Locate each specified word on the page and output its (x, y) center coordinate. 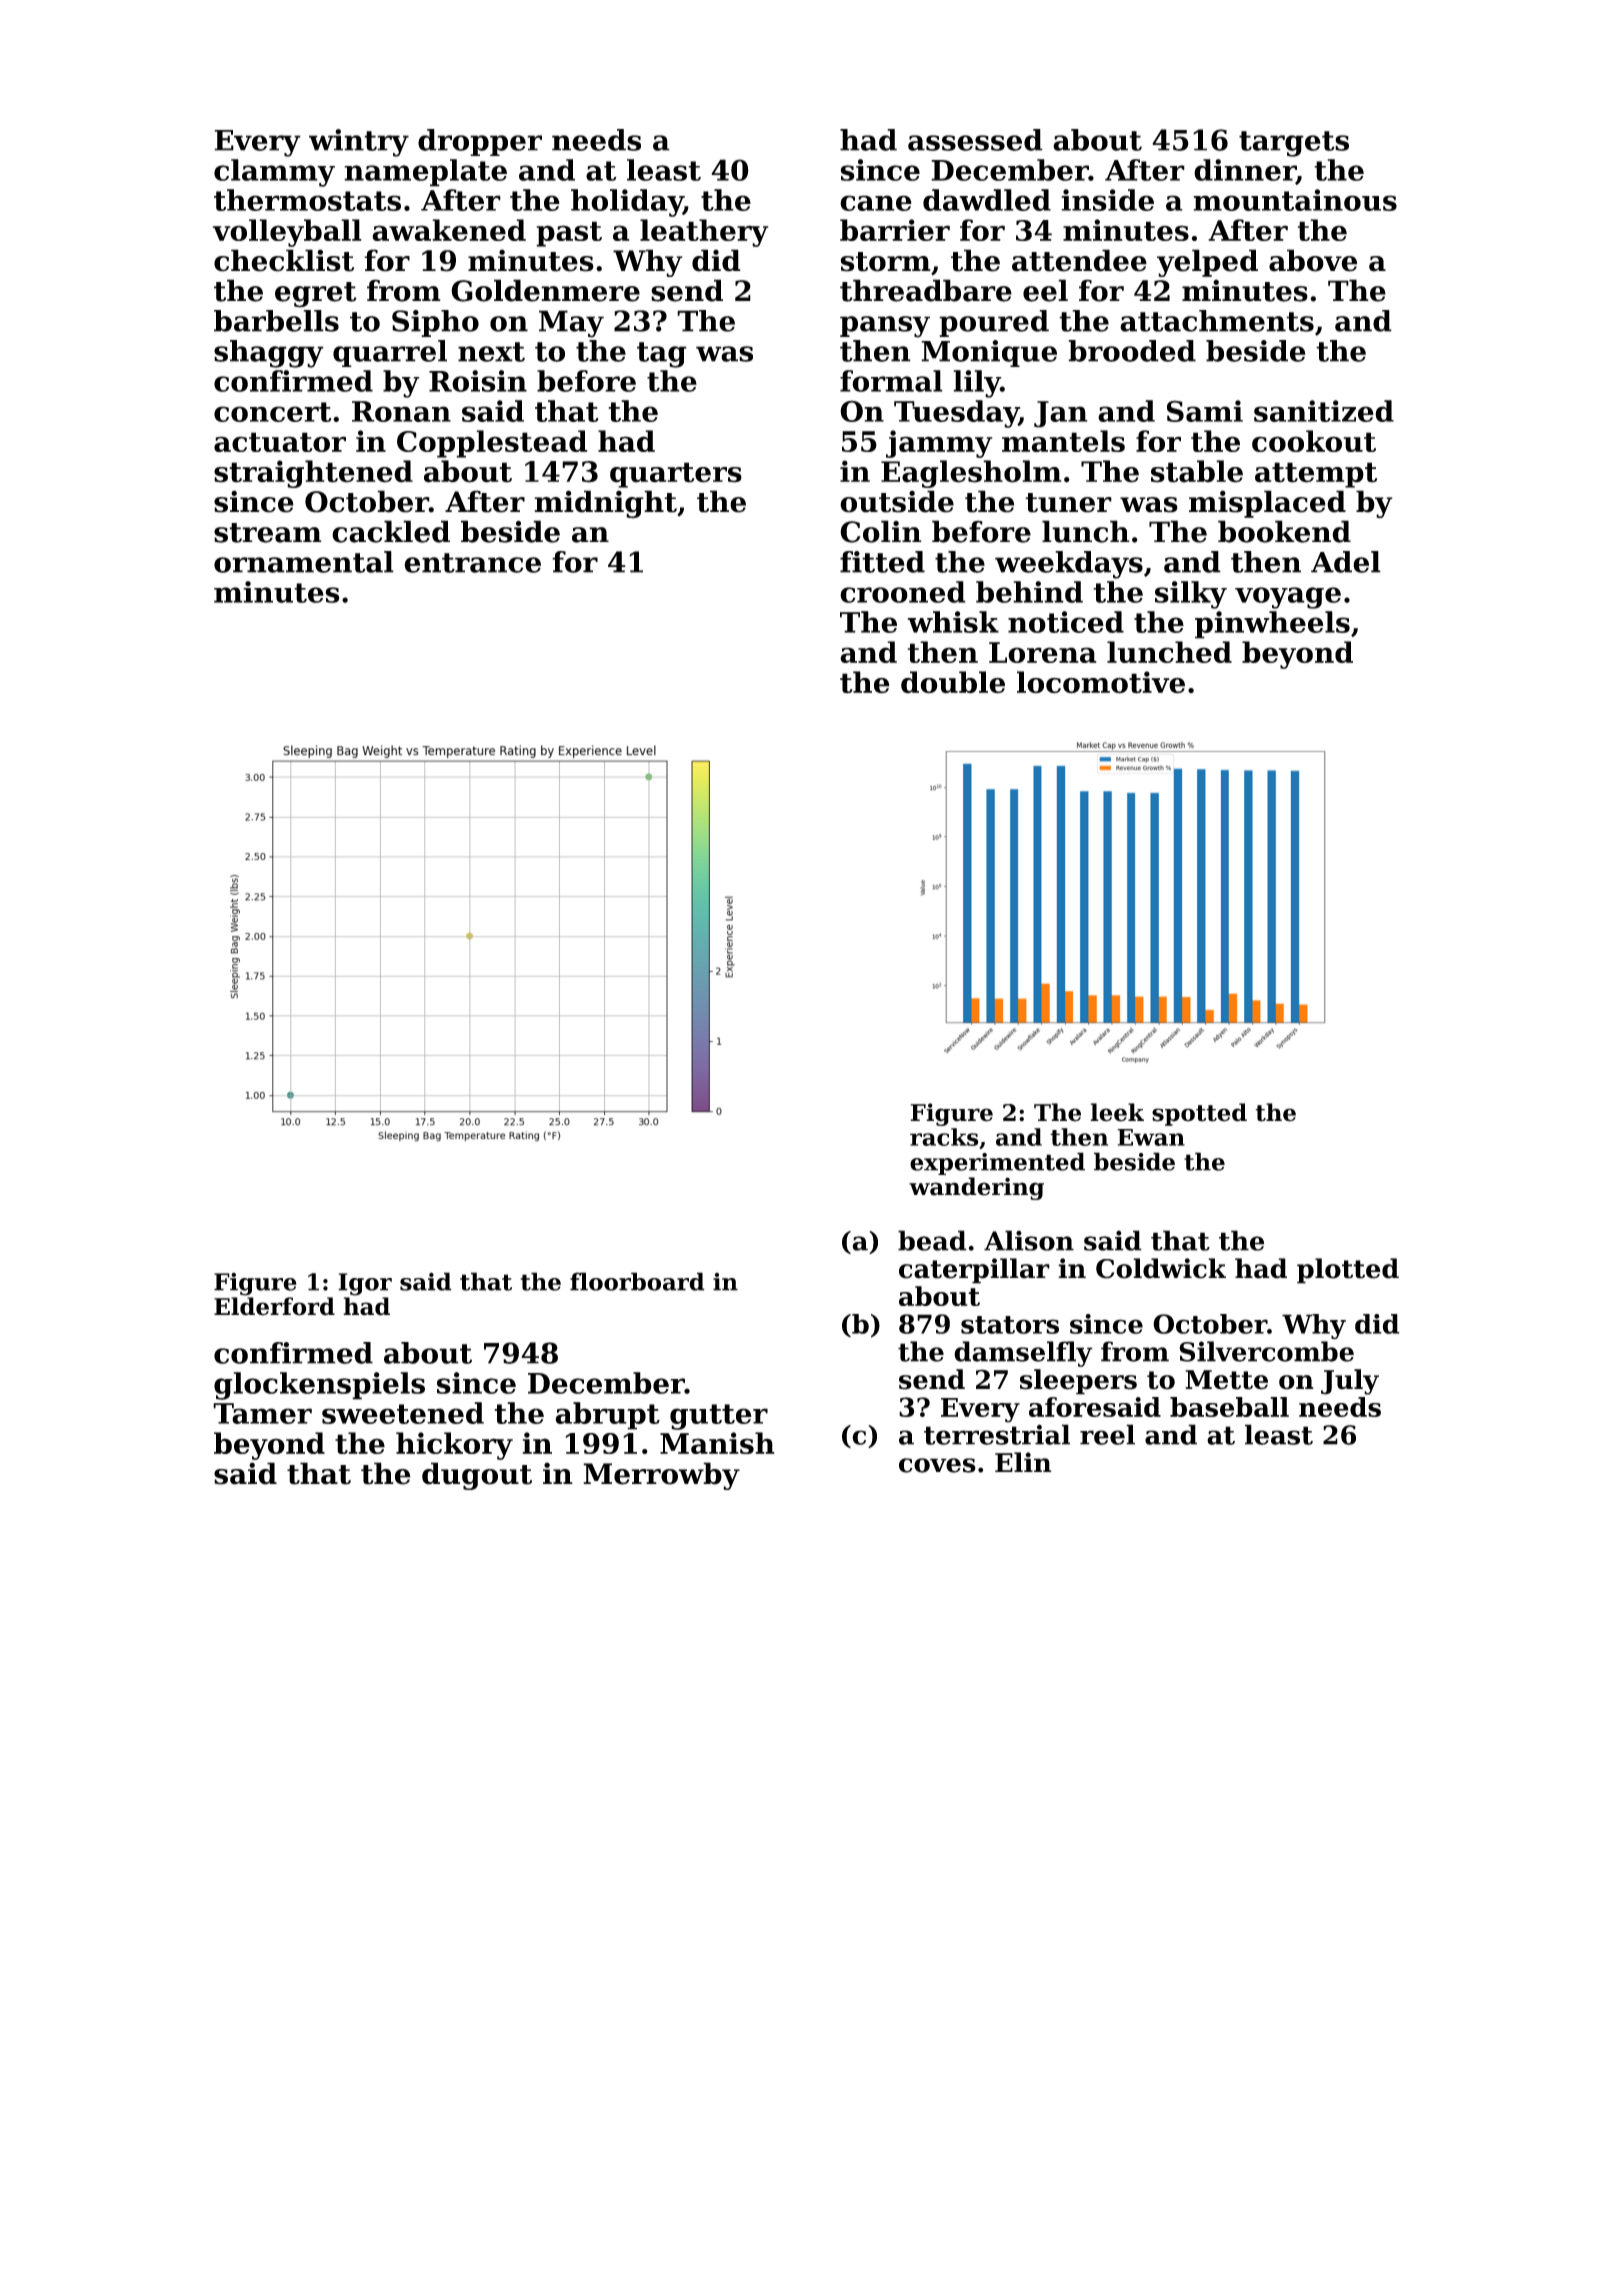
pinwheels (1272, 625)
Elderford (274, 1306)
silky (1191, 595)
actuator (280, 442)
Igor (365, 1284)
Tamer (262, 1413)
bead (932, 1240)
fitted (882, 562)
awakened (449, 230)
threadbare (926, 290)
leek (1117, 1112)
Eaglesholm (971, 474)
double (953, 682)
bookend (1284, 531)
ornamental (304, 562)
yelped (1207, 263)
